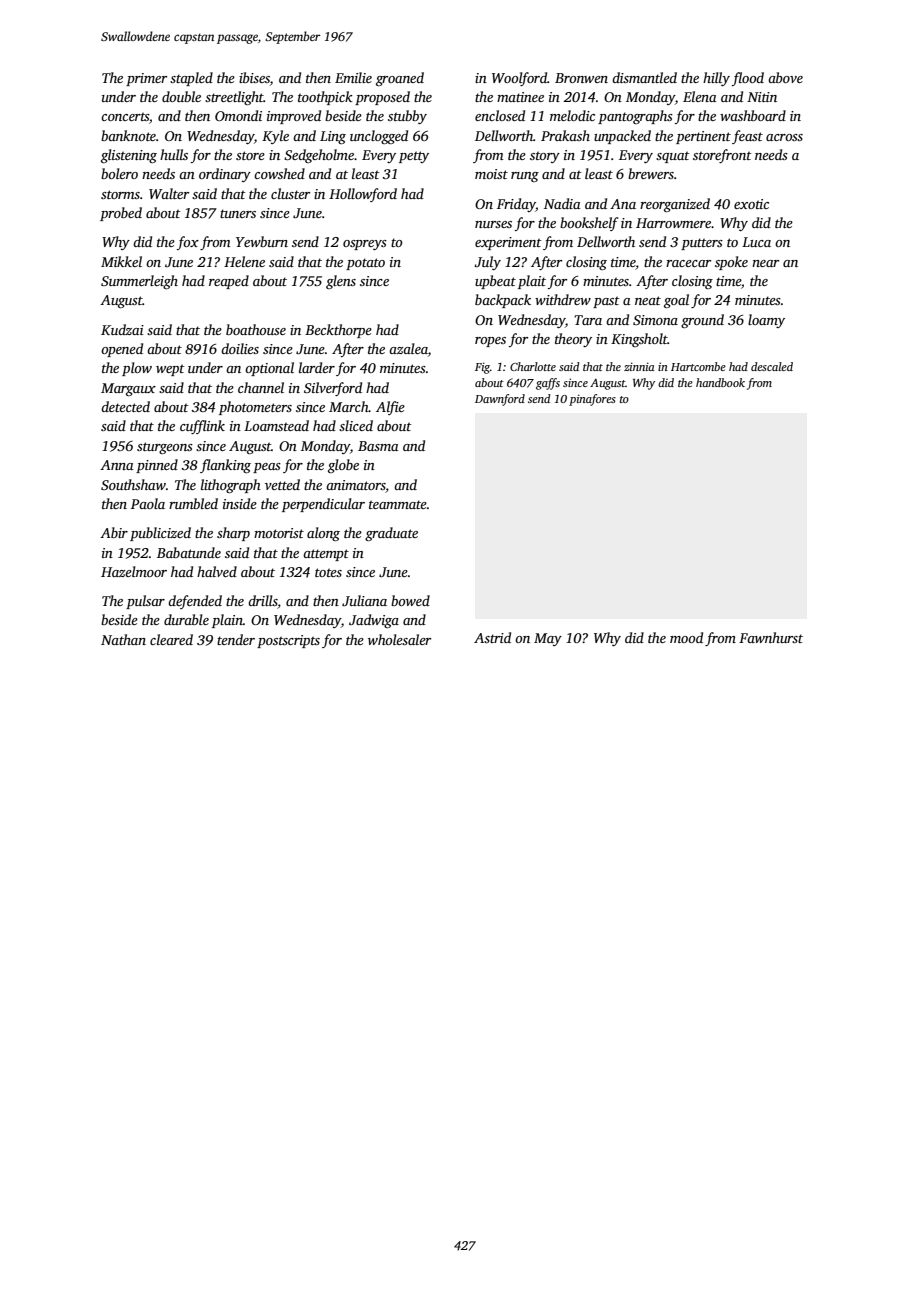 This document has width=908, height=1316. I want to click on Kudzai, so click(122, 329).
